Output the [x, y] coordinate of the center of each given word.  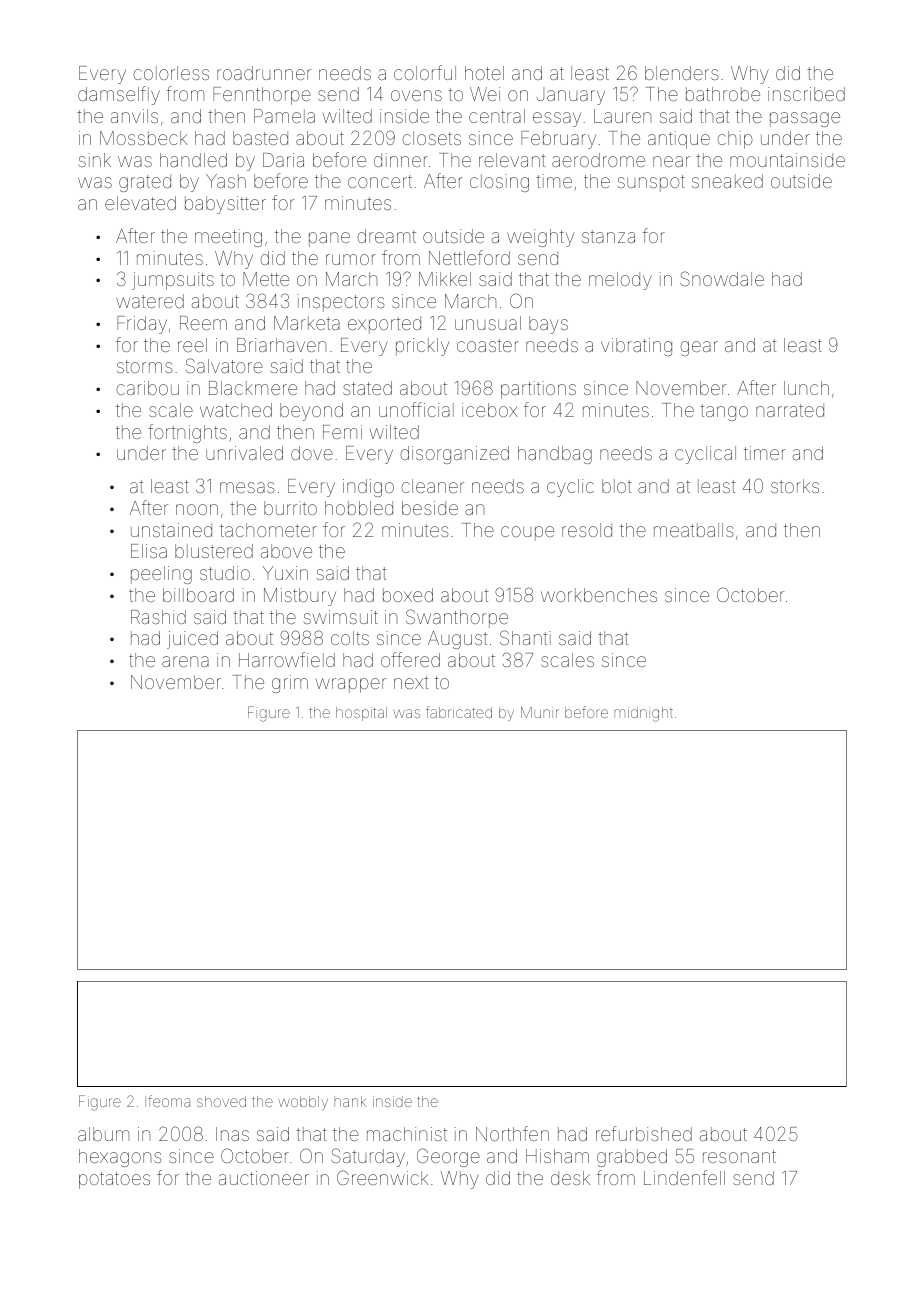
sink [95, 160]
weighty [540, 238]
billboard [198, 595]
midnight [643, 714]
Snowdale [722, 278]
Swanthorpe [457, 618]
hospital [361, 714]
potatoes [114, 1180]
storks [795, 486]
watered [150, 301]
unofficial [416, 409]
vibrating [636, 347]
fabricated [459, 712]
